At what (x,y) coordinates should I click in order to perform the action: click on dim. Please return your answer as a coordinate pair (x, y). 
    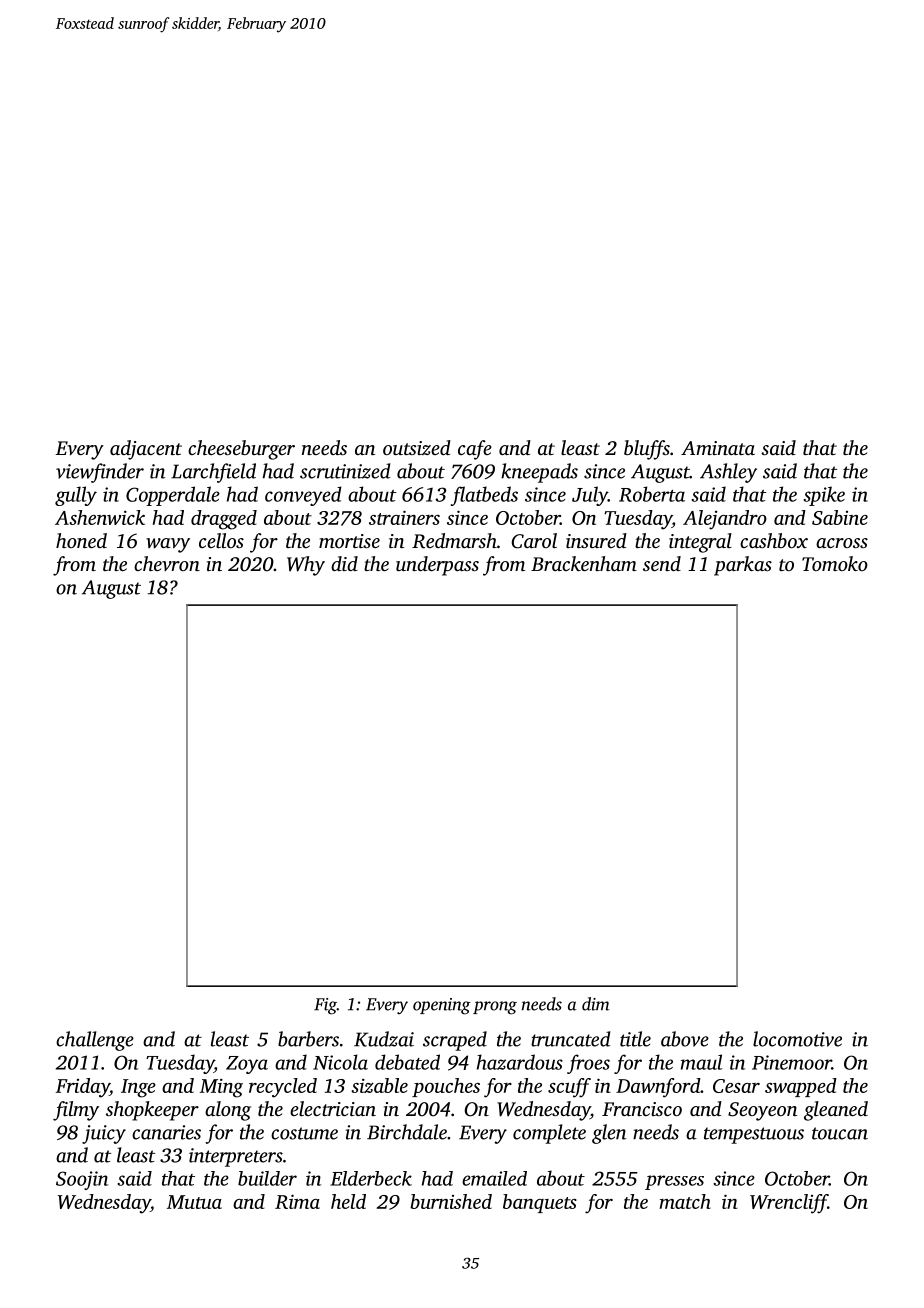
    Looking at the image, I should click on (596, 1004).
